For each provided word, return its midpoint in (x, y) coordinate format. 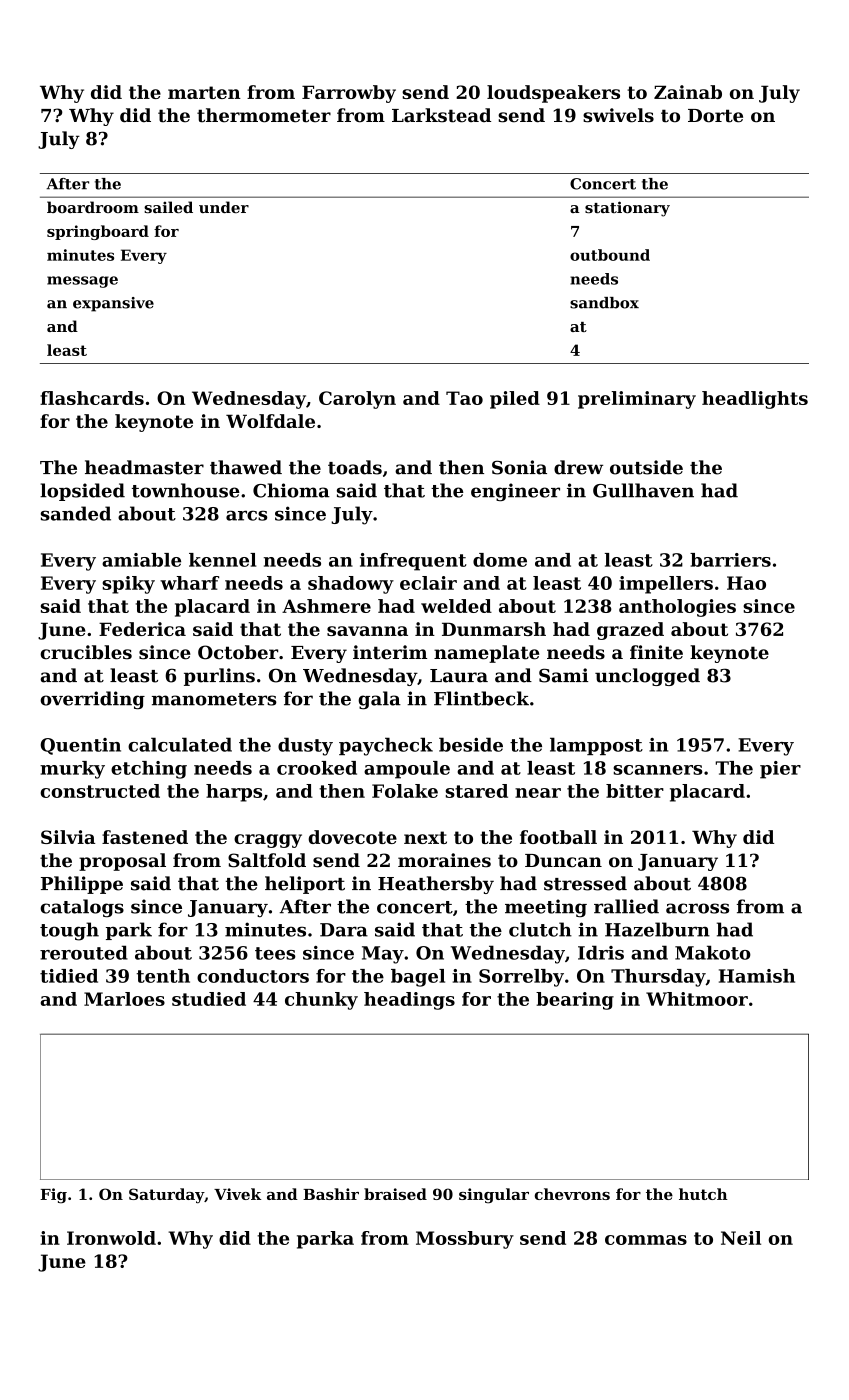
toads (355, 467)
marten (204, 92)
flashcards (92, 398)
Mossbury (465, 1240)
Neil (741, 1238)
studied (209, 999)
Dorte (715, 116)
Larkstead (441, 115)
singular (494, 1196)
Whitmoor (697, 999)
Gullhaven (643, 490)
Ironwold (111, 1238)
